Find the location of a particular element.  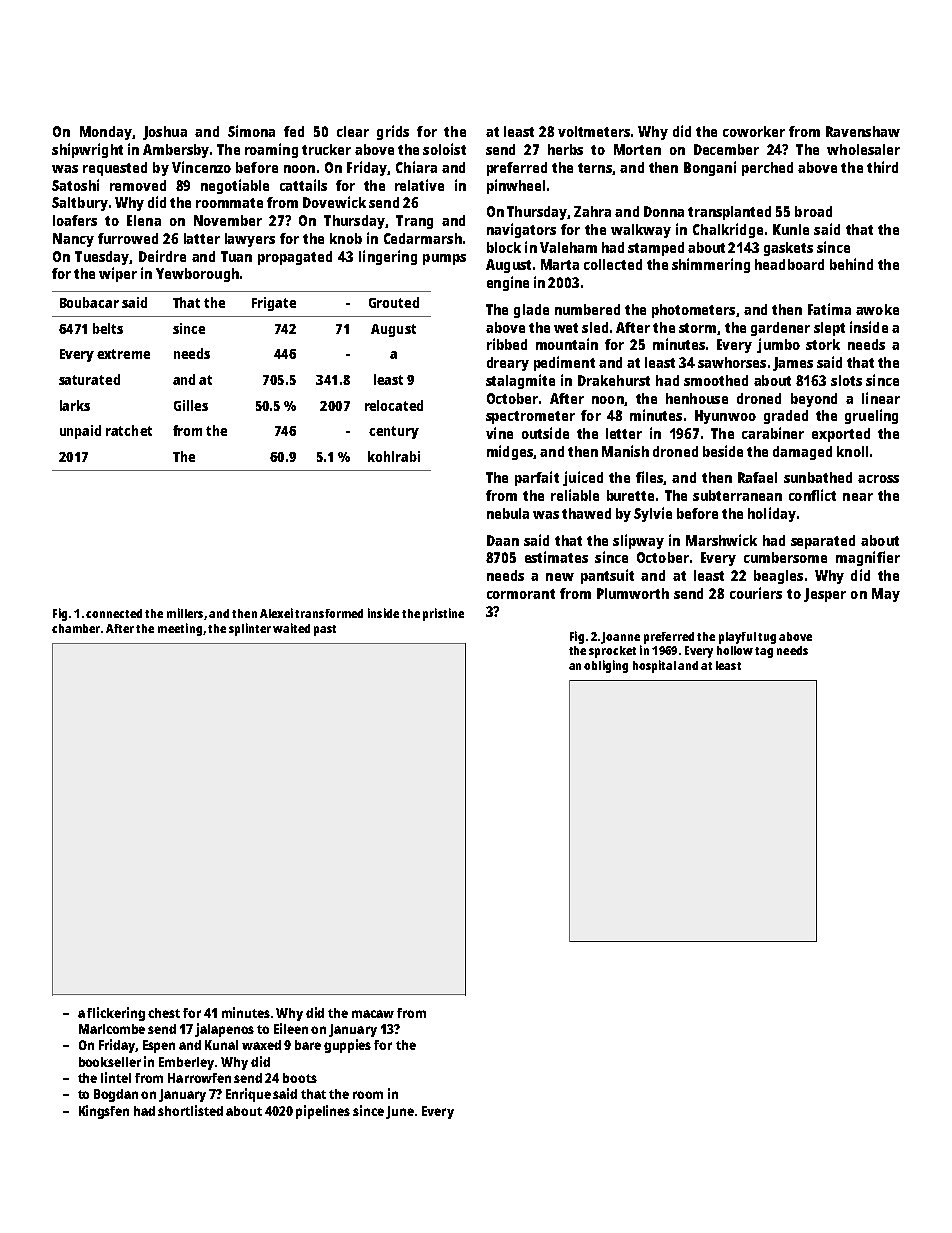

chest is located at coordinates (164, 1013).
